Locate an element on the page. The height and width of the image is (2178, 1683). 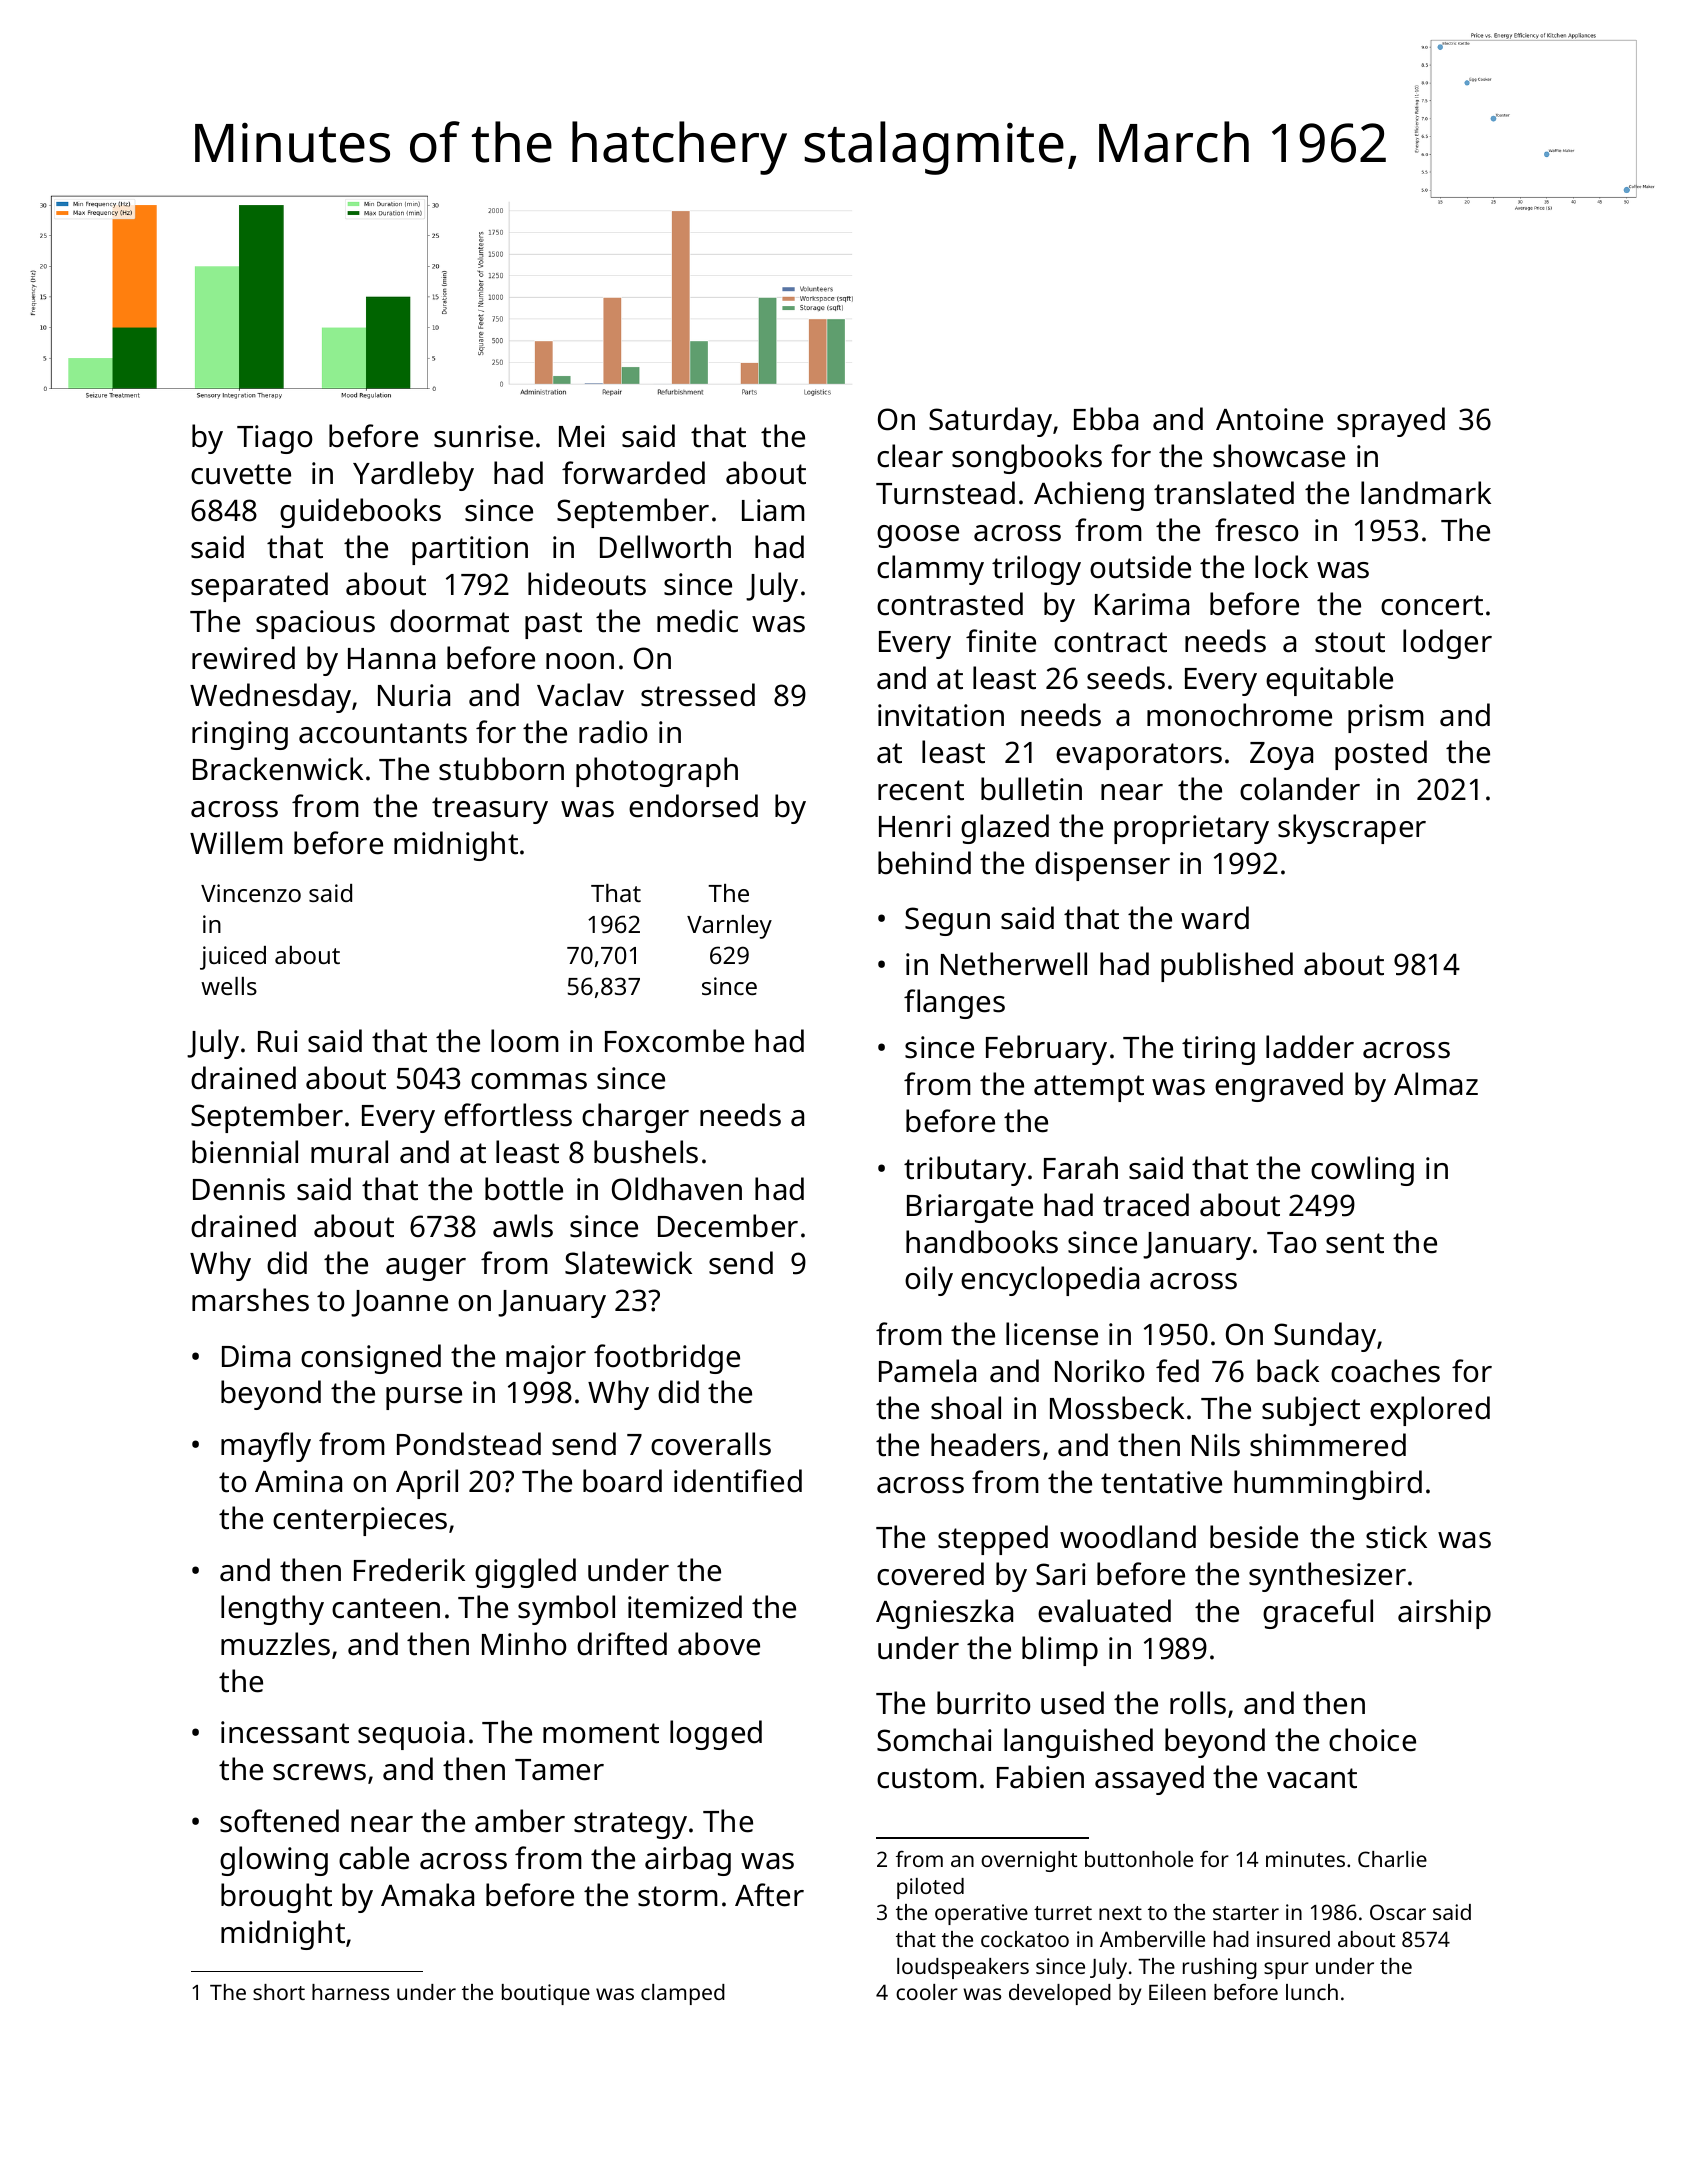
juiced is located at coordinates (233, 958).
